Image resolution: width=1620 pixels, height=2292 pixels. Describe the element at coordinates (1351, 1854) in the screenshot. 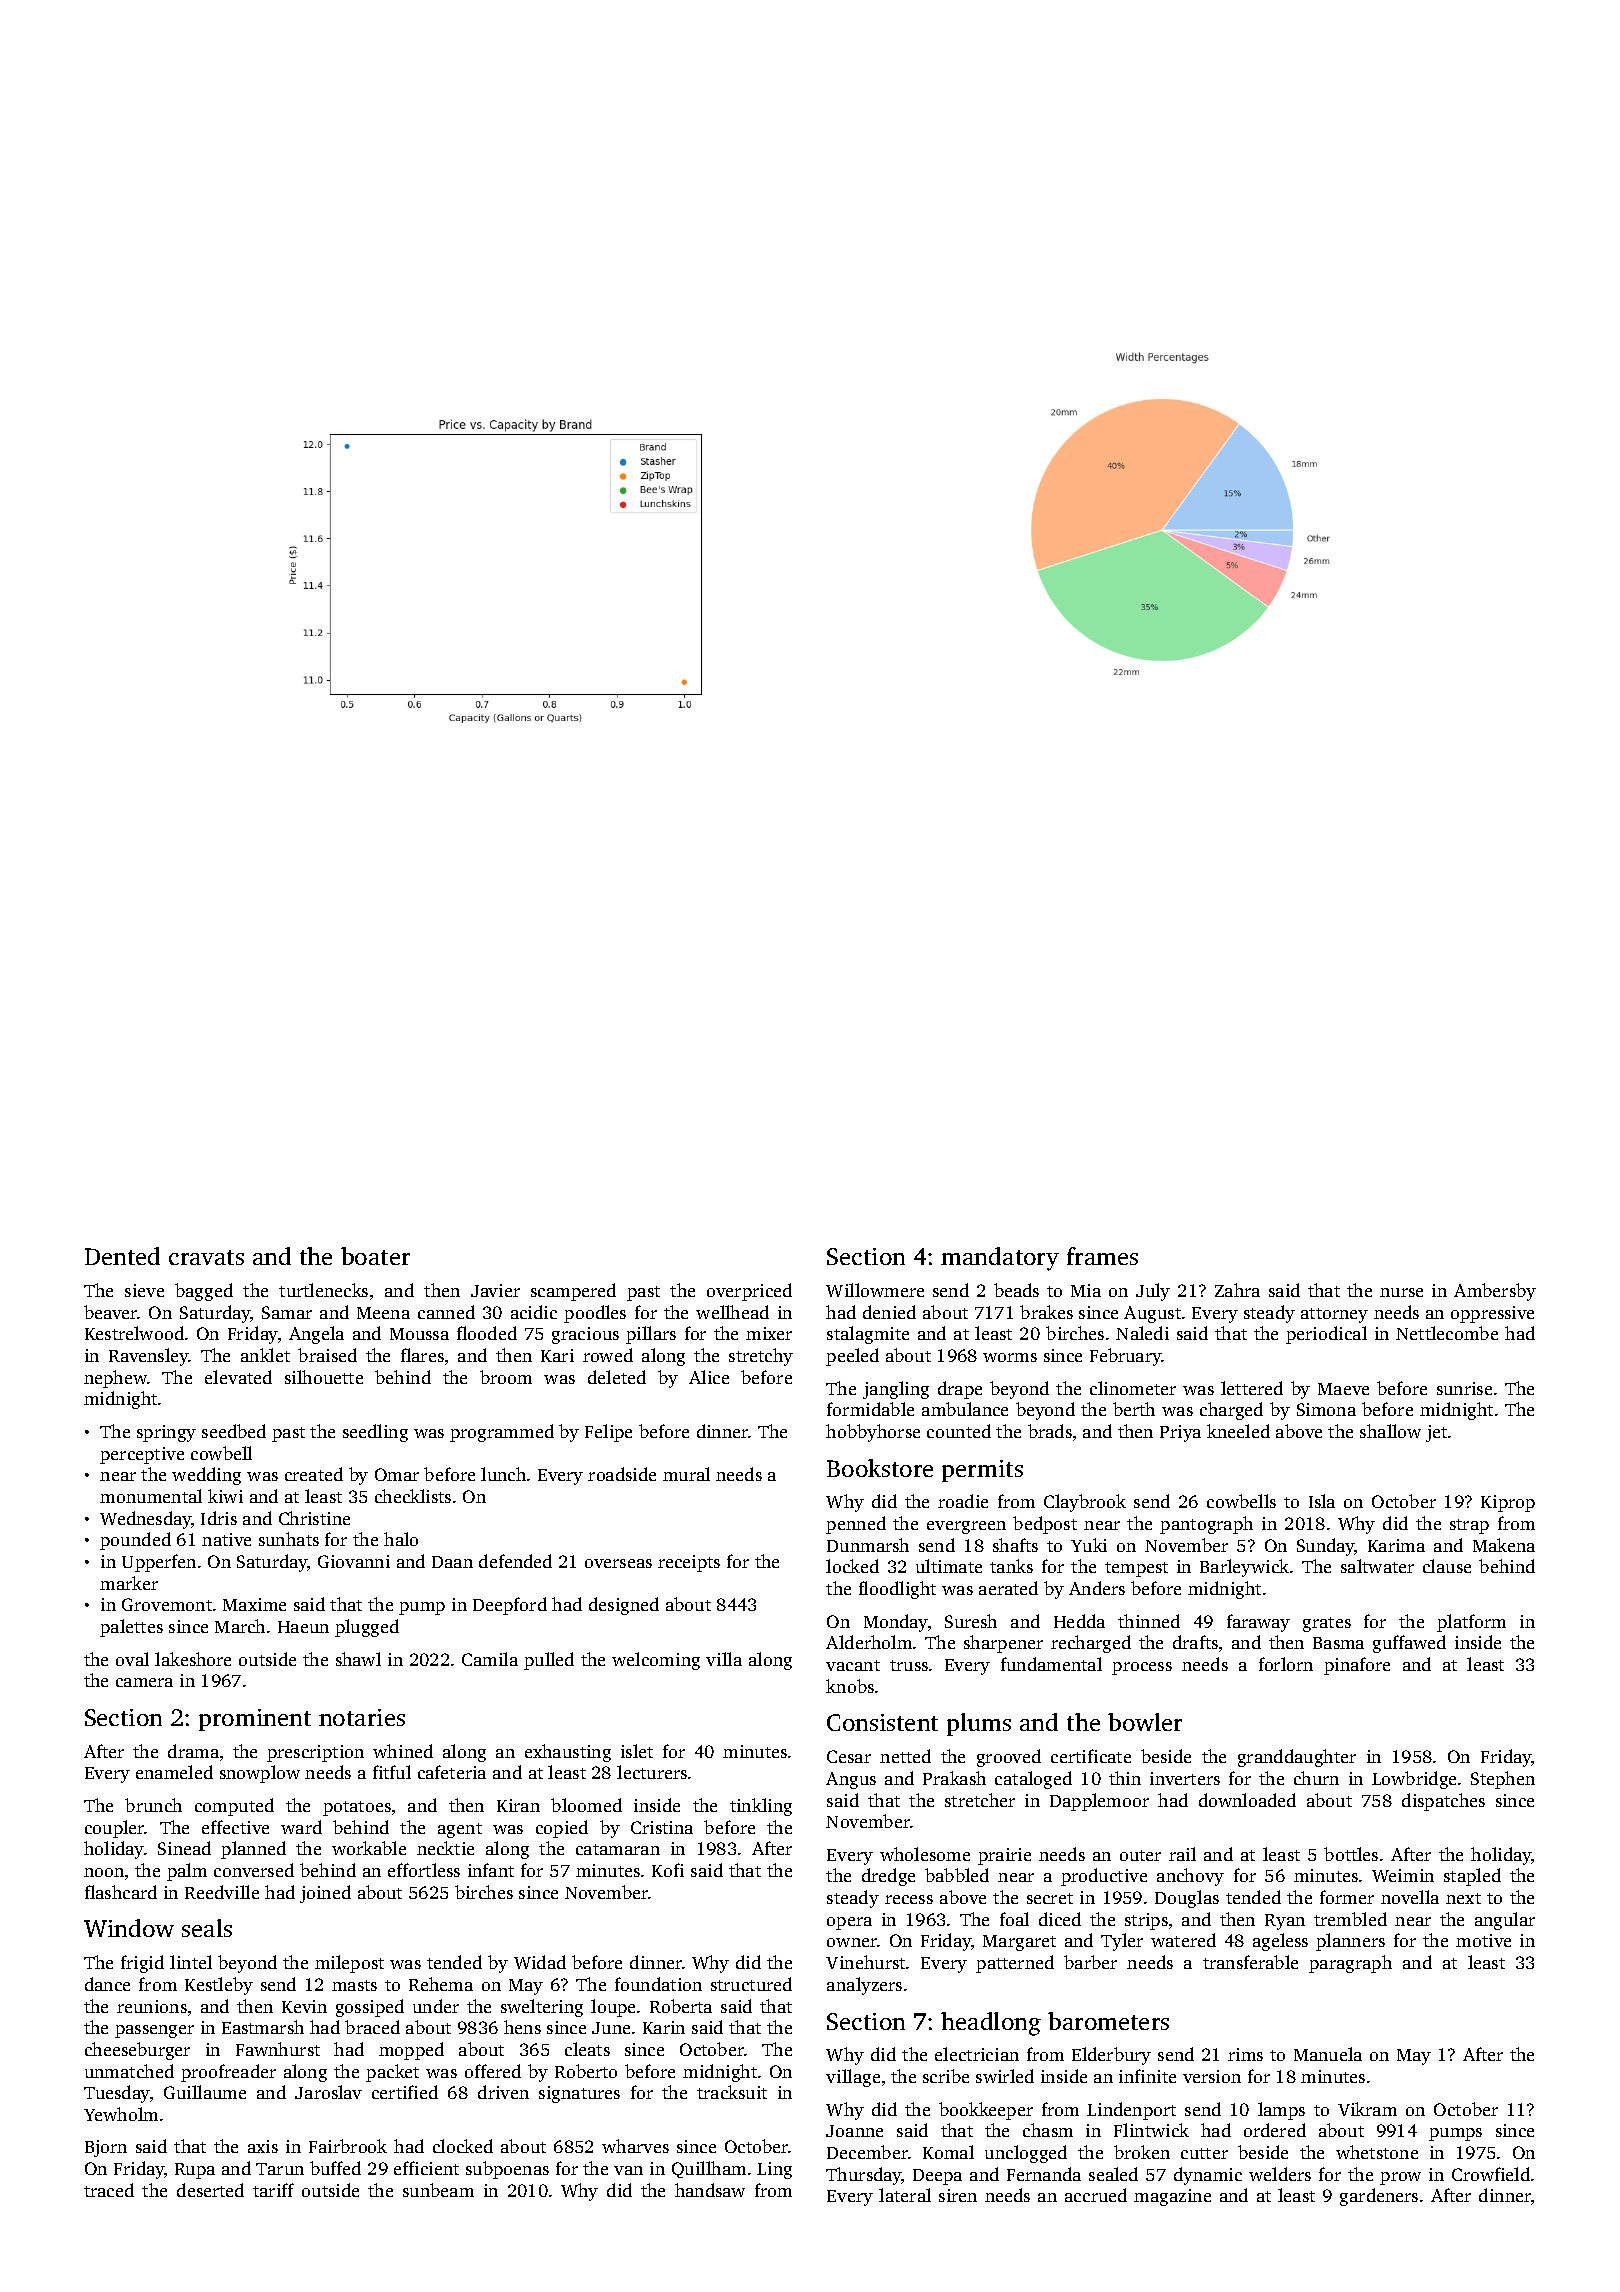

I see `bottles` at that location.
